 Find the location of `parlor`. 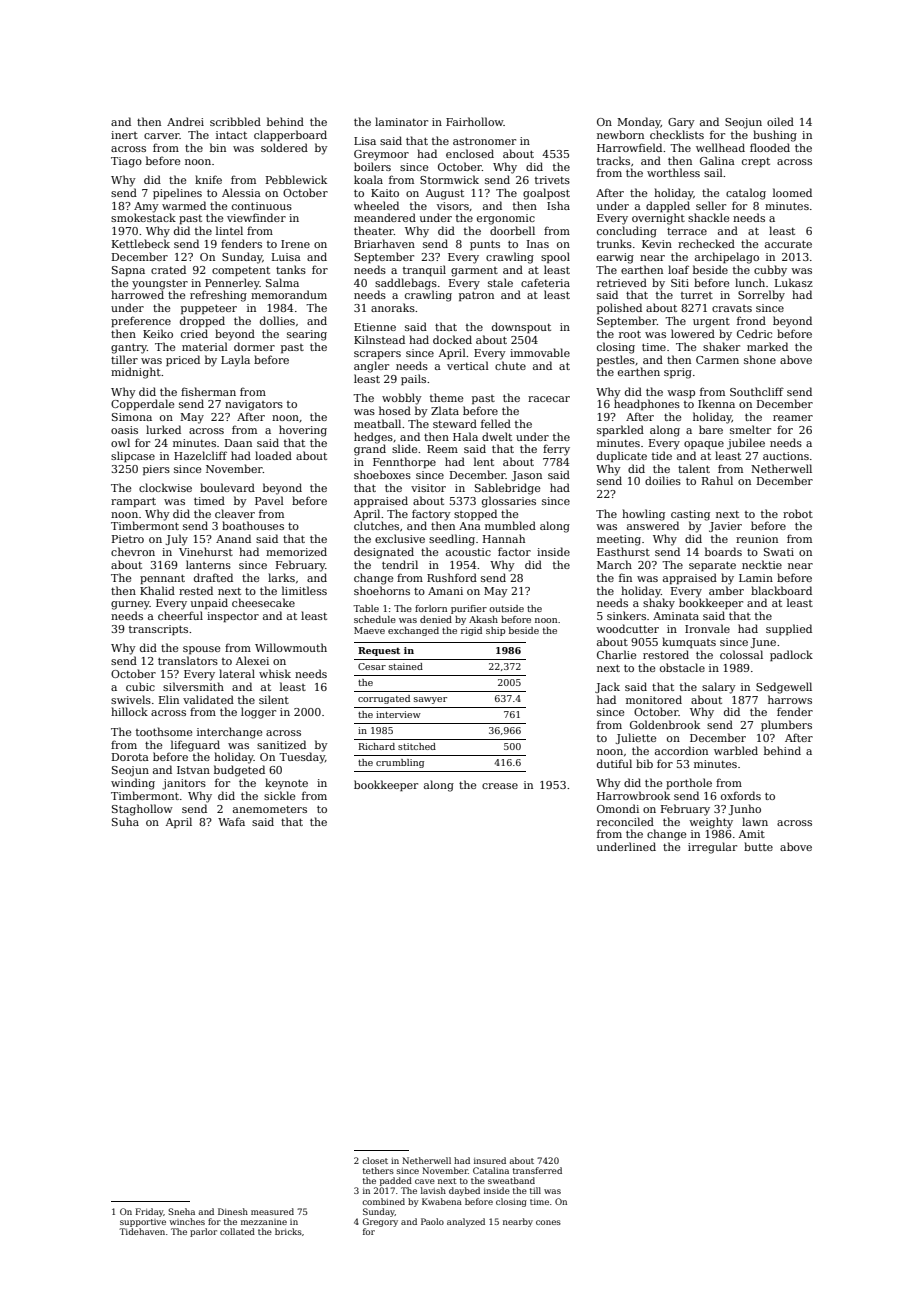

parlor is located at coordinates (203, 1232).
